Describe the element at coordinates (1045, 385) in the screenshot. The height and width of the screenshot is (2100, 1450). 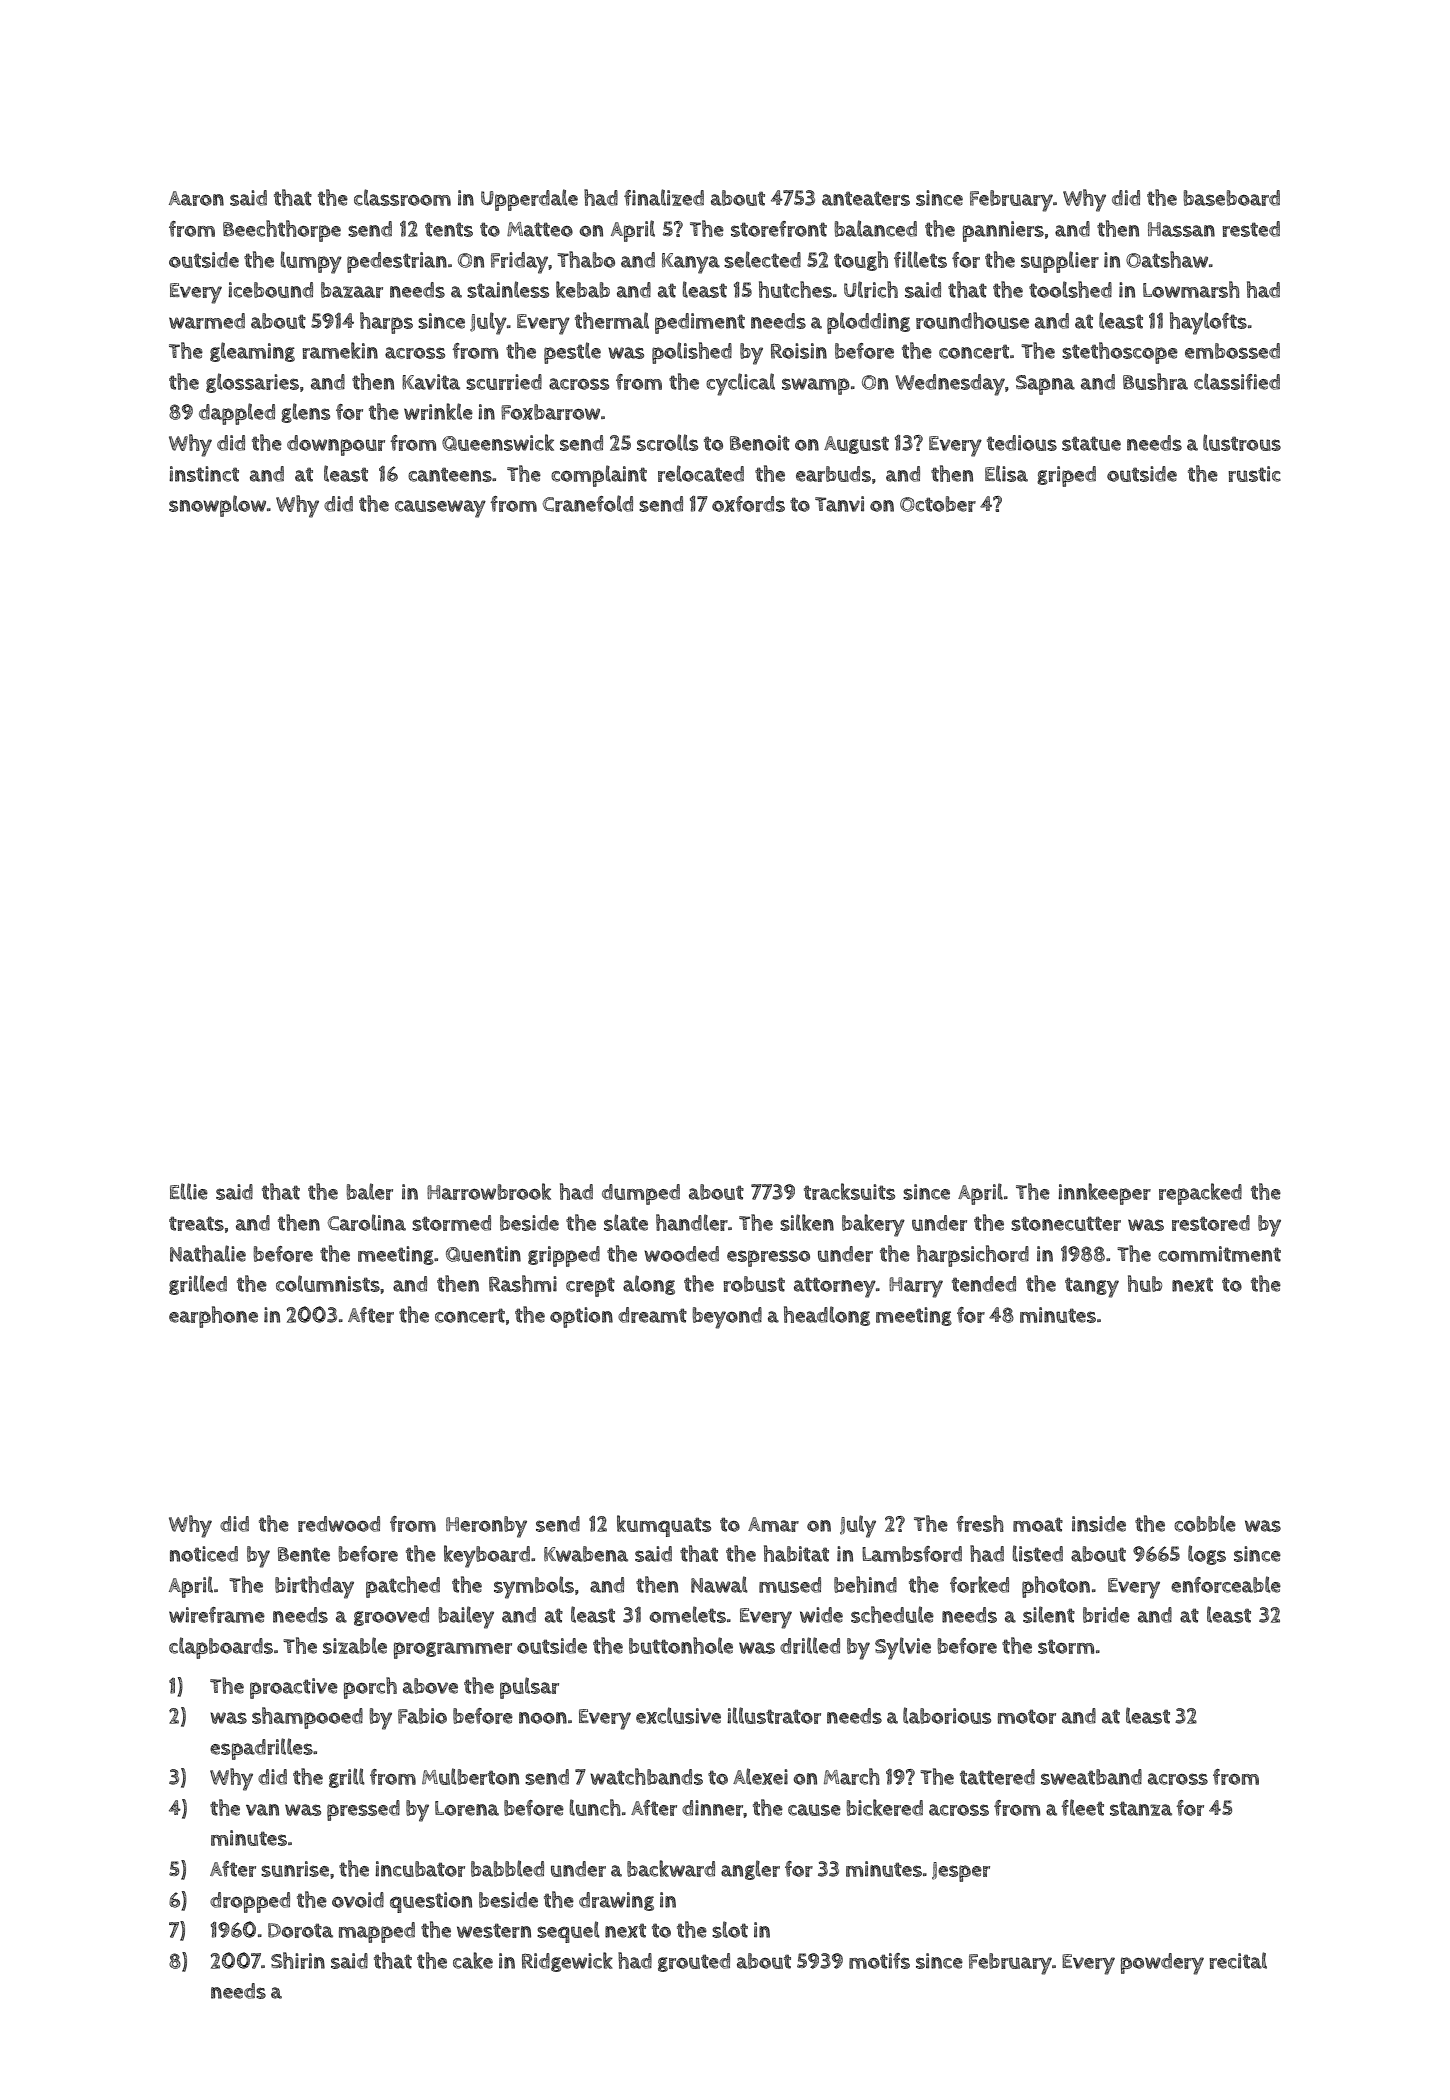
I see `Sapna` at that location.
